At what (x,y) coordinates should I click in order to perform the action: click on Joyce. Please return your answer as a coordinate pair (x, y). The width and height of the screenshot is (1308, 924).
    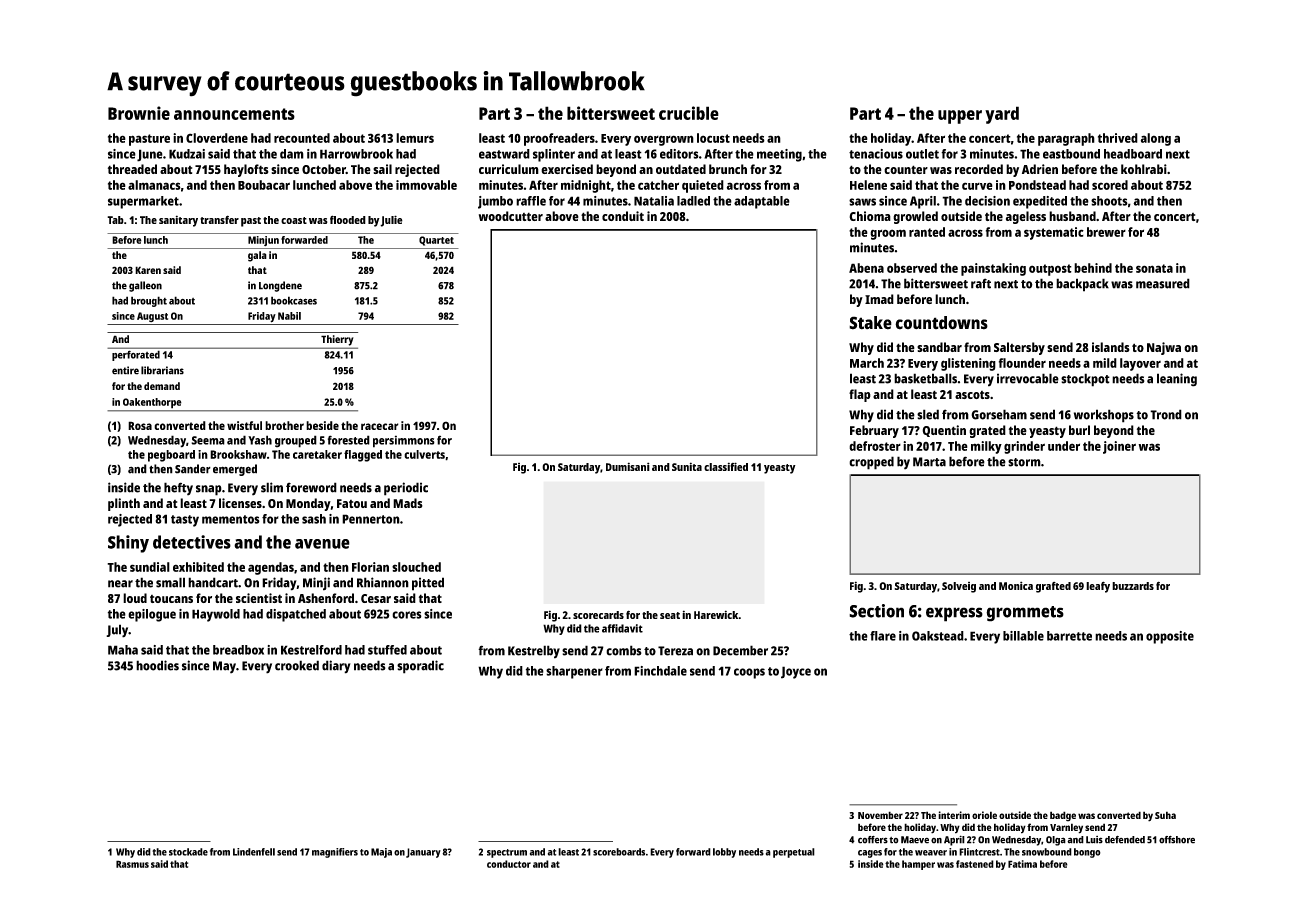
    Looking at the image, I should click on (796, 672).
